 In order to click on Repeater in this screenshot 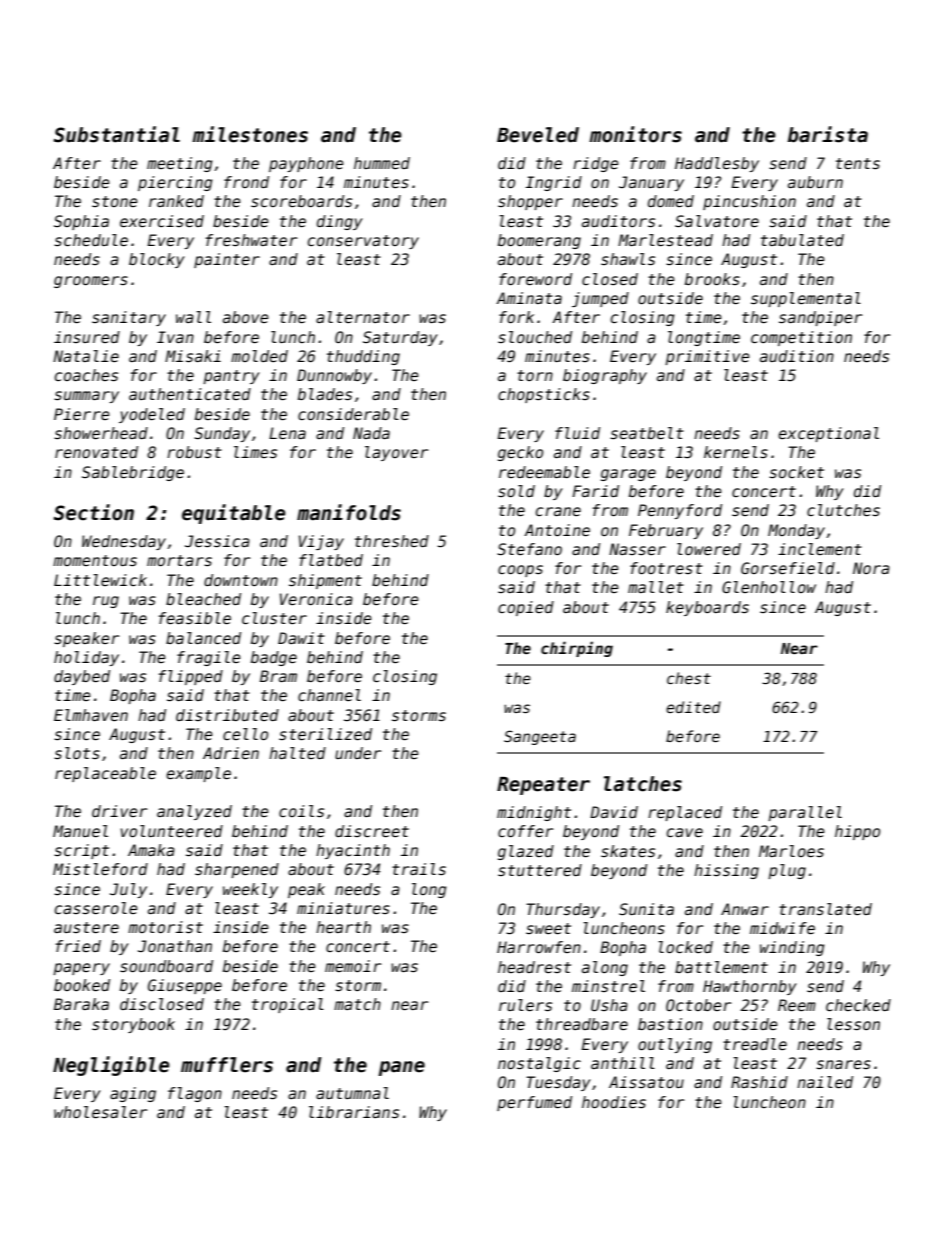, I will do `click(543, 786)`.
